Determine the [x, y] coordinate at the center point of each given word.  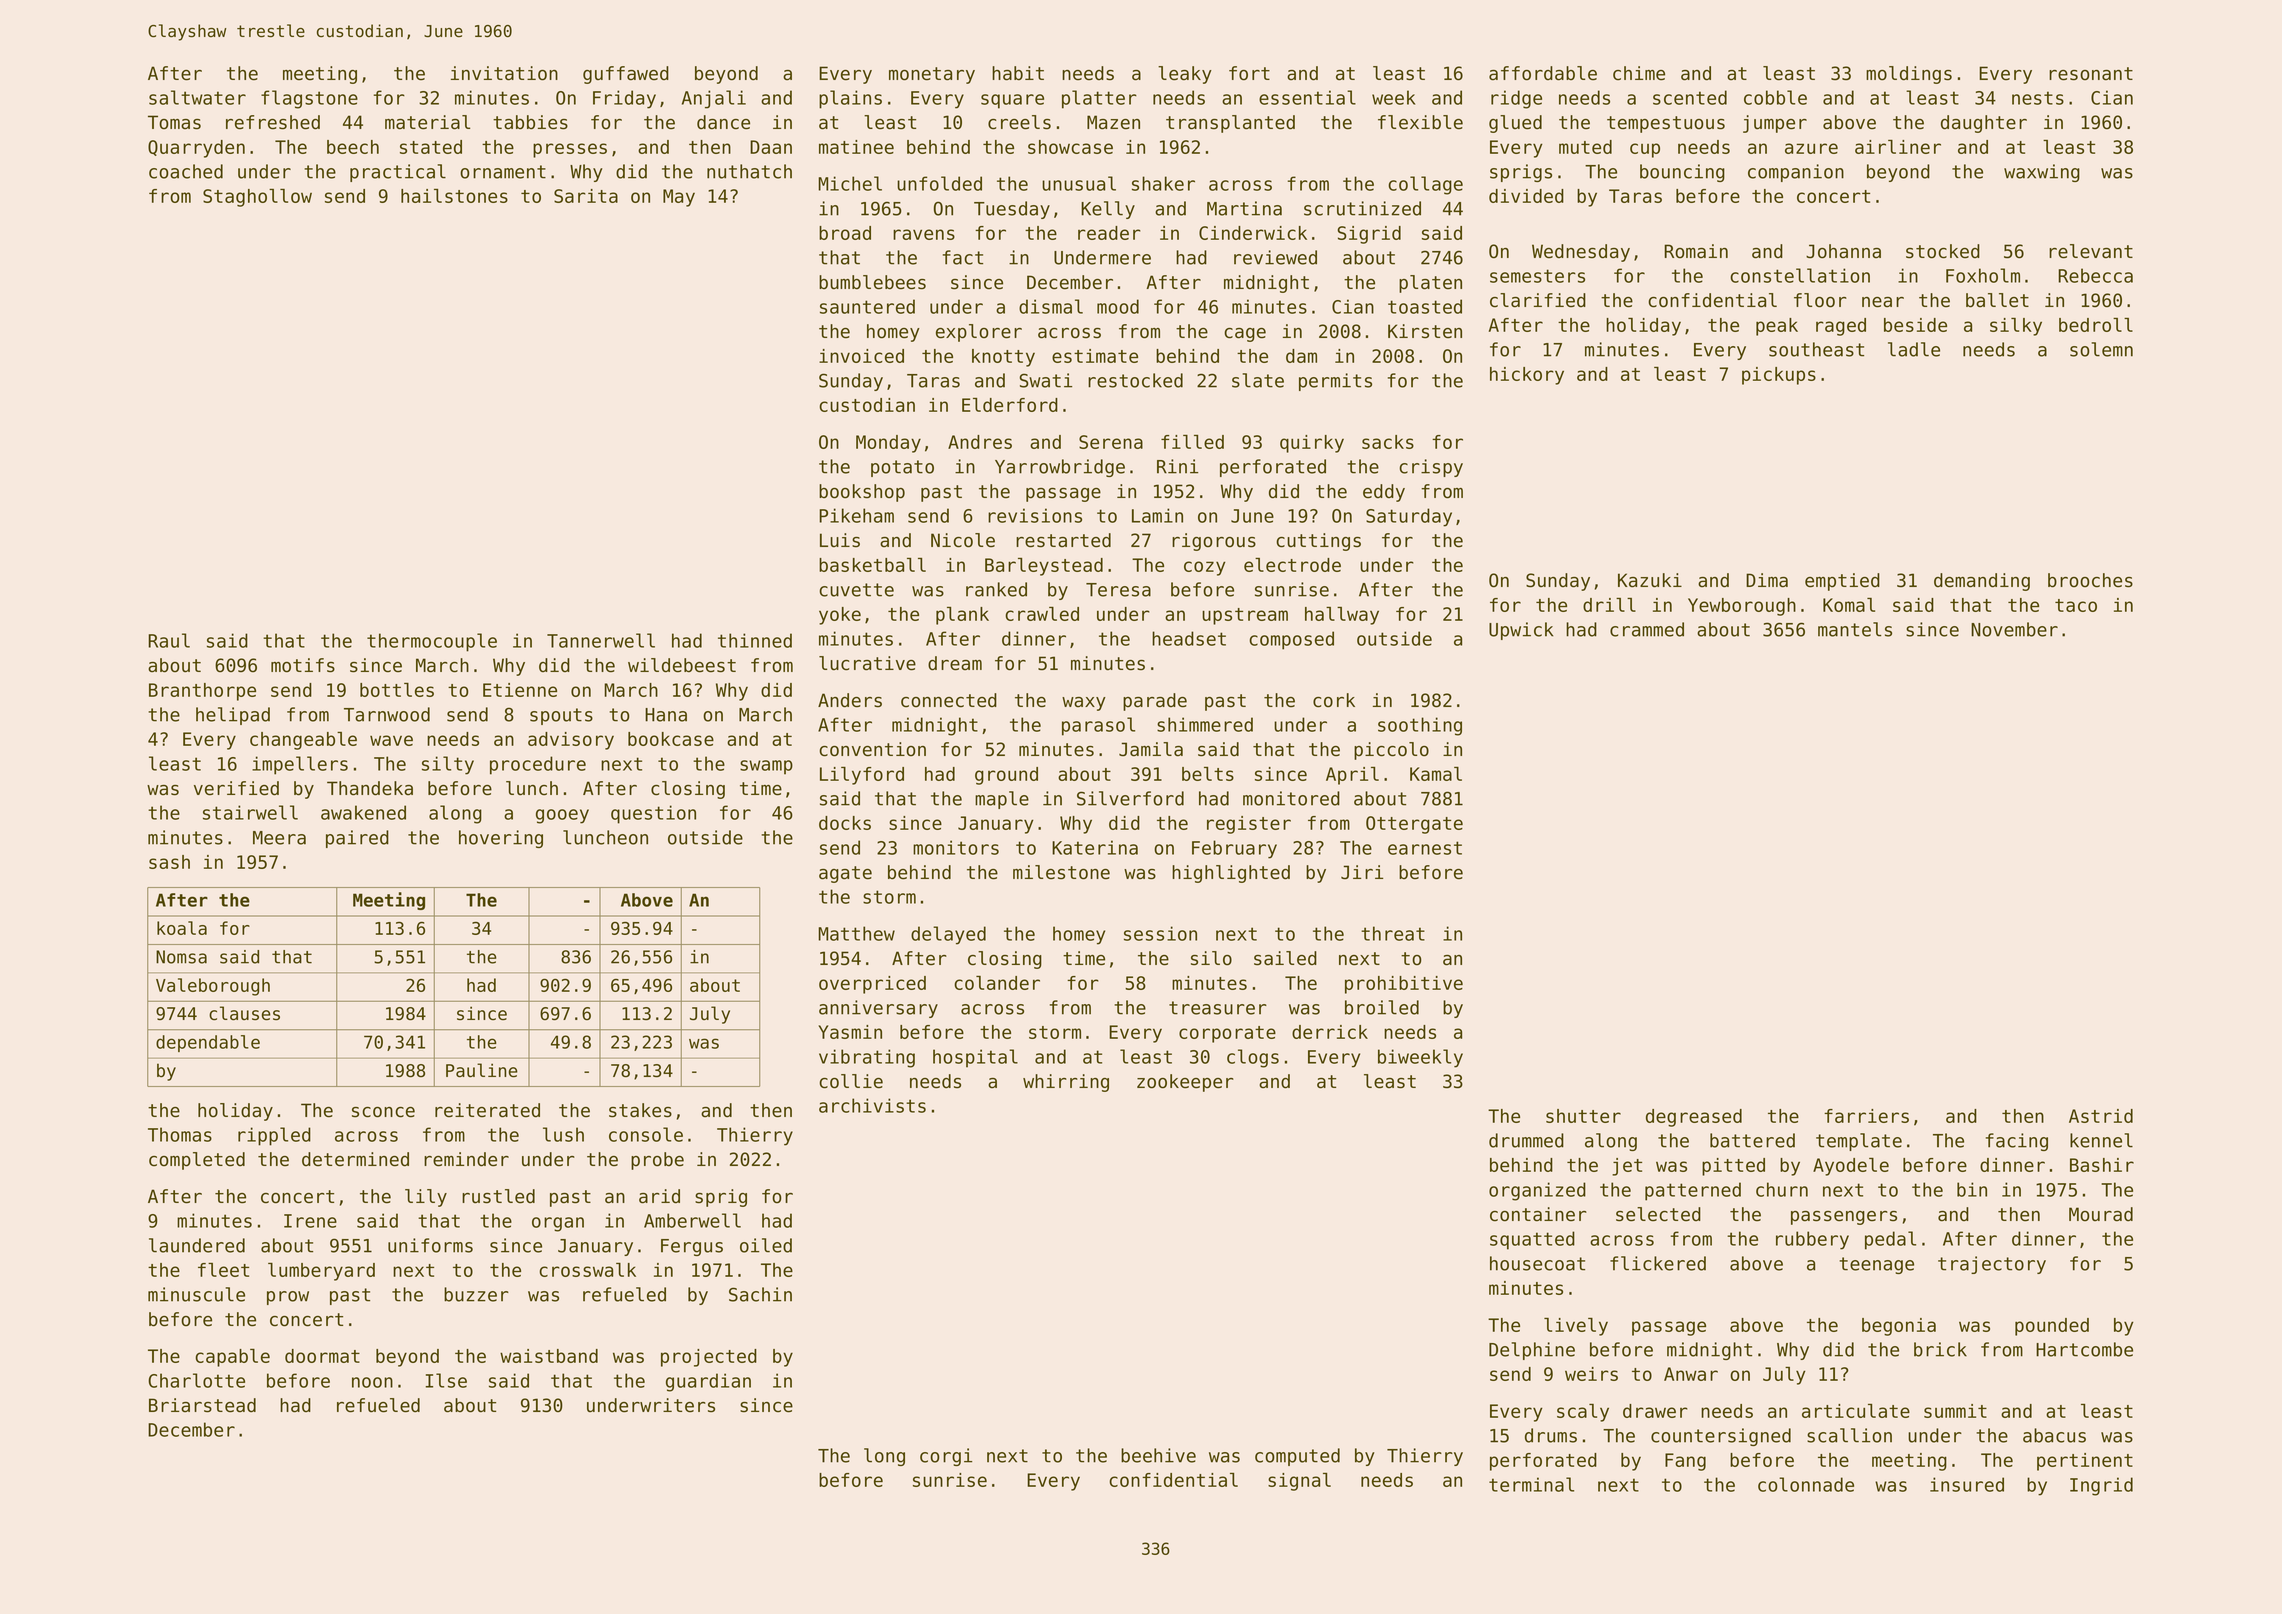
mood [1118, 306]
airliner [1898, 147]
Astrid [2101, 1116]
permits [1335, 382]
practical [398, 173]
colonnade [1806, 1484]
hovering [501, 839]
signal [1299, 1482]
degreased [1694, 1118]
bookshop [862, 493]
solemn [2101, 349]
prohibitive [1404, 985]
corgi [946, 1457]
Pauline [482, 1070]
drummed [1526, 1140]
